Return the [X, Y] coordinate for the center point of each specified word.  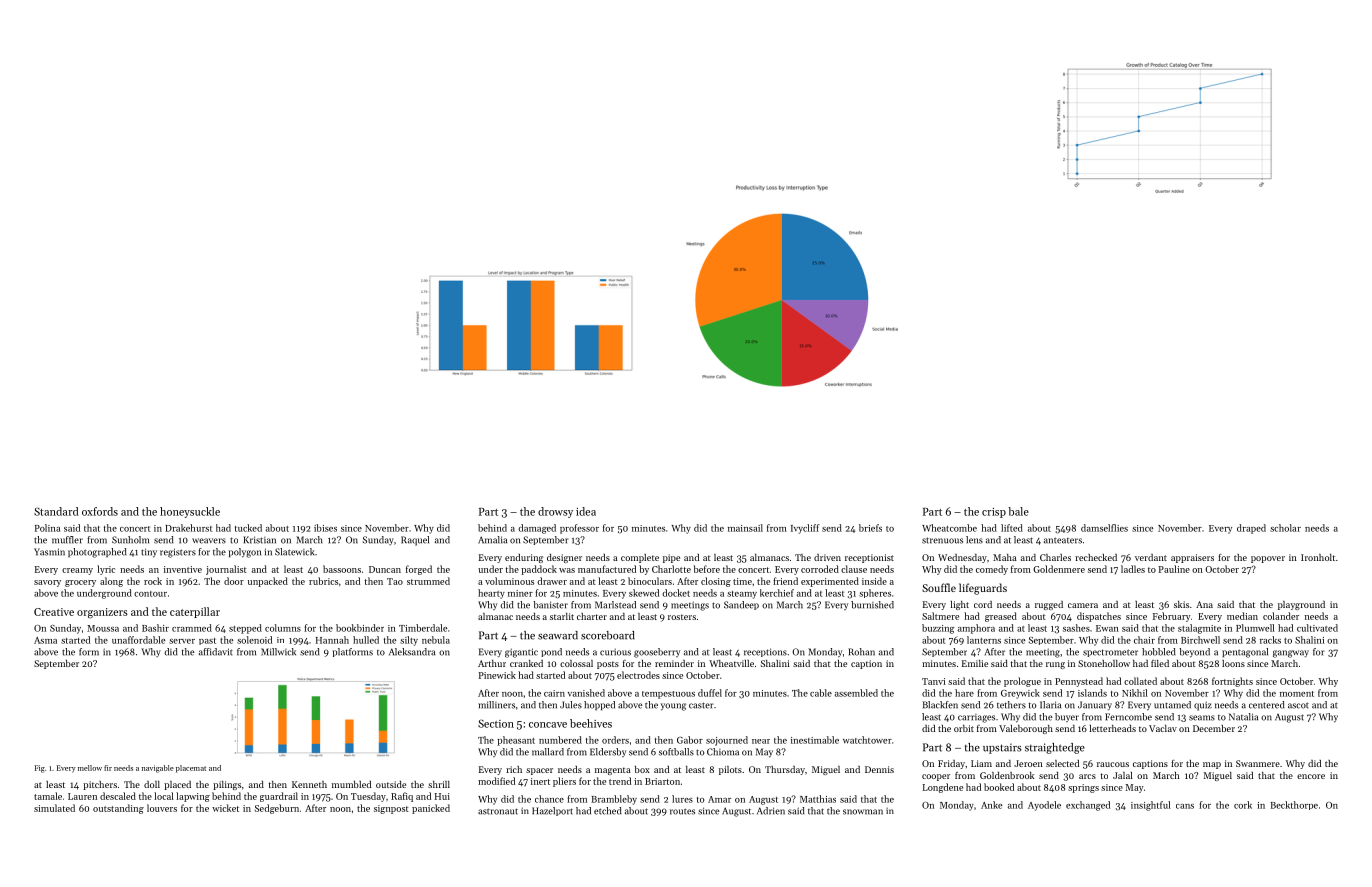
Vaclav [1163, 728]
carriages [976, 718]
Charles [1055, 557]
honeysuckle [190, 512]
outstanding [118, 809]
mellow [90, 768]
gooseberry [657, 653]
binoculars [650, 581]
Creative [54, 612]
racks [1270, 640]
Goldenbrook [1007, 775]
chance [549, 799]
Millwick [278, 652]
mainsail [745, 528]
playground [1301, 605]
